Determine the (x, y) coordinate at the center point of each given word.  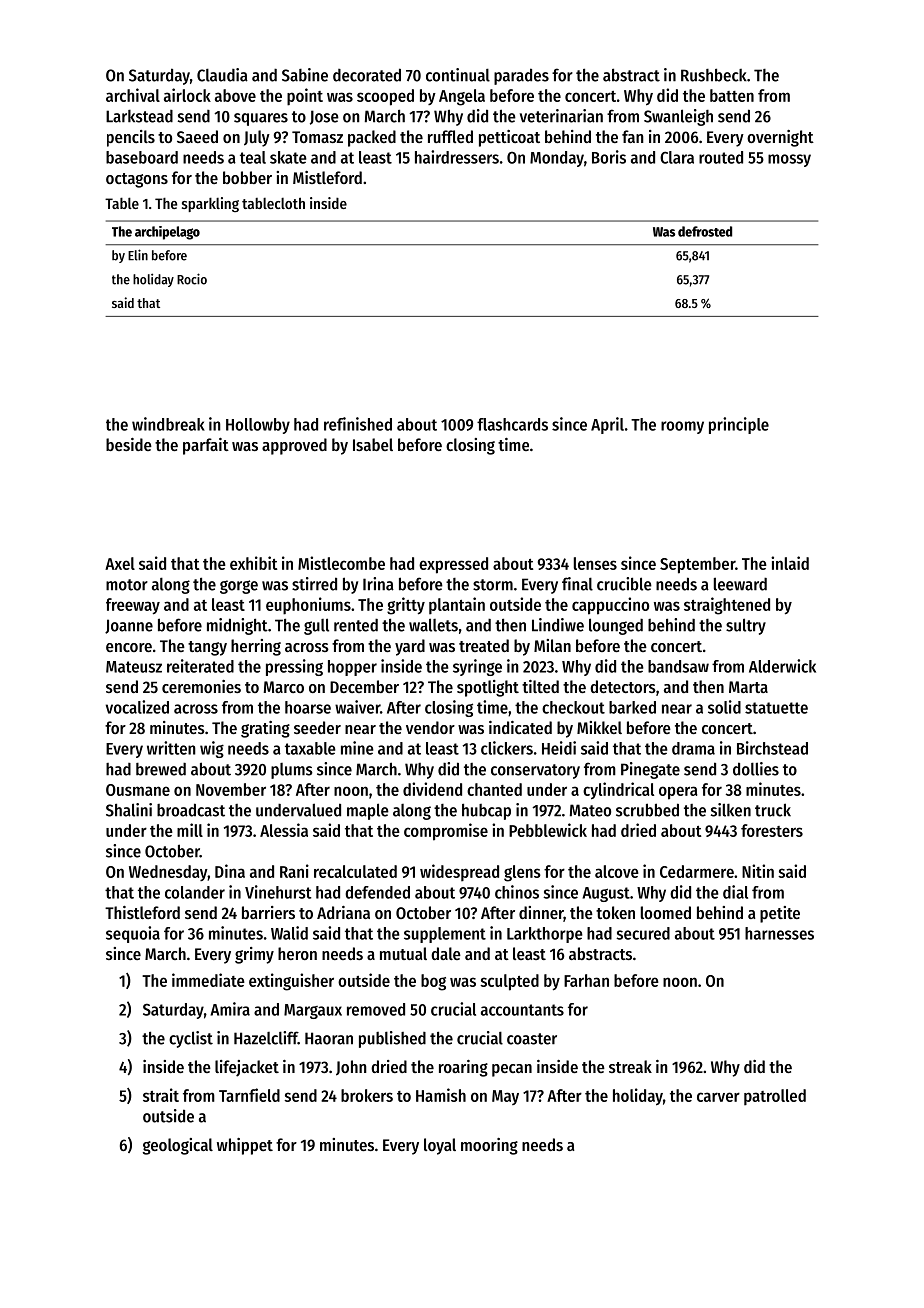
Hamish (441, 1095)
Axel (120, 563)
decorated (367, 75)
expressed (453, 565)
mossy (789, 160)
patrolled (775, 1097)
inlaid (790, 563)
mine (357, 748)
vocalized (137, 707)
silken (731, 810)
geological (178, 1146)
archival (133, 95)
